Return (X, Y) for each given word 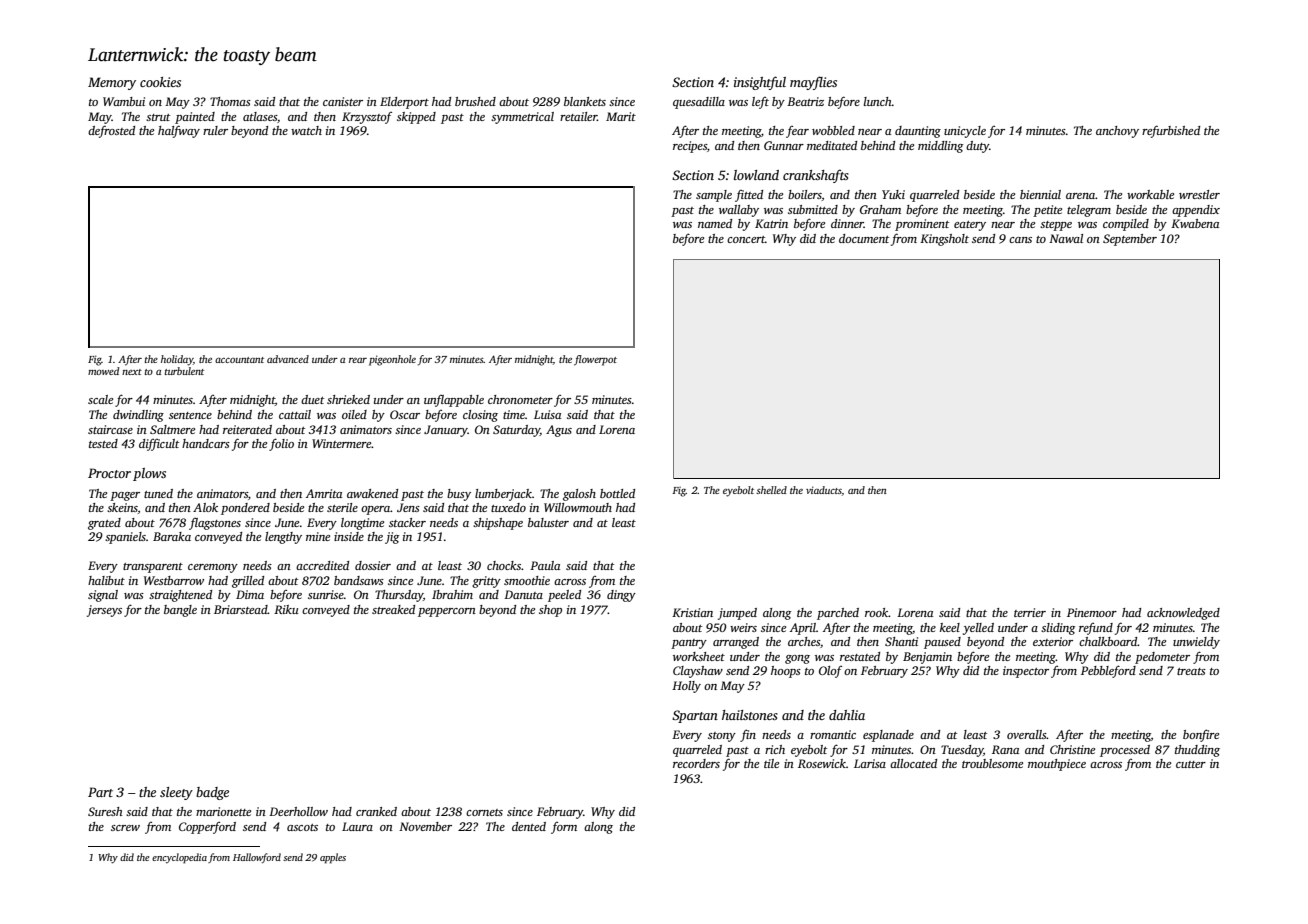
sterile (342, 507)
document (864, 238)
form (564, 828)
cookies (160, 82)
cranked (376, 811)
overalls (1027, 734)
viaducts (824, 490)
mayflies (813, 83)
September (1130, 240)
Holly (686, 687)
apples (333, 858)
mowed (103, 371)
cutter (1191, 764)
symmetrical (522, 118)
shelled (771, 490)
